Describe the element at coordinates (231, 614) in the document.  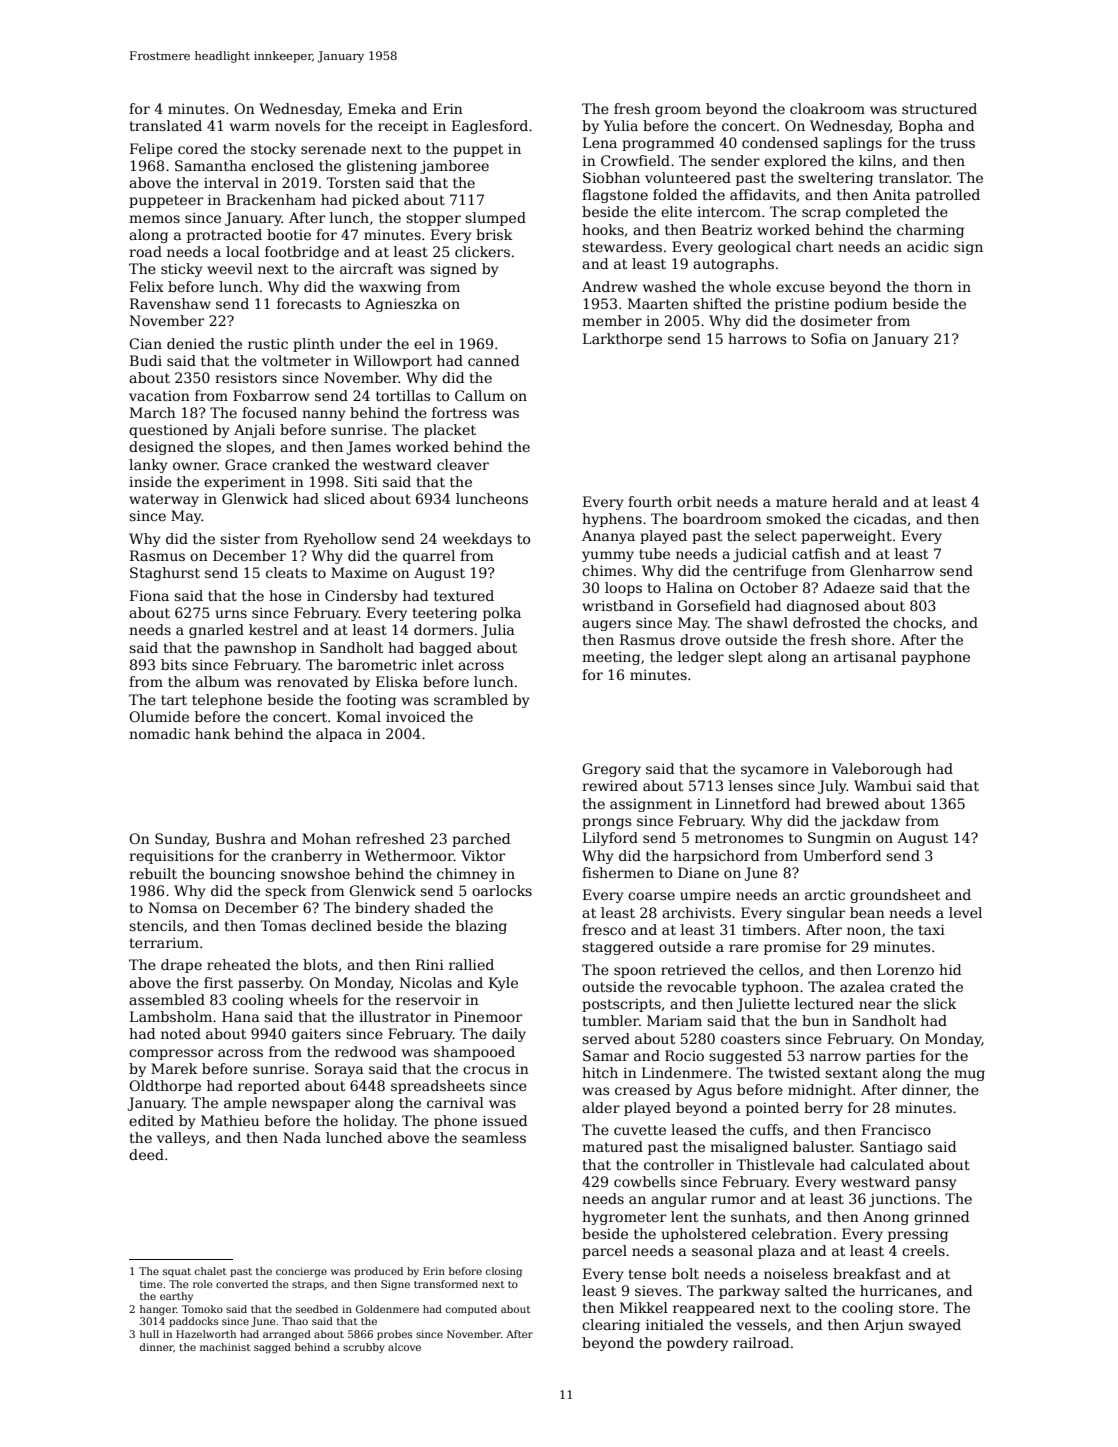
I see `urns` at that location.
